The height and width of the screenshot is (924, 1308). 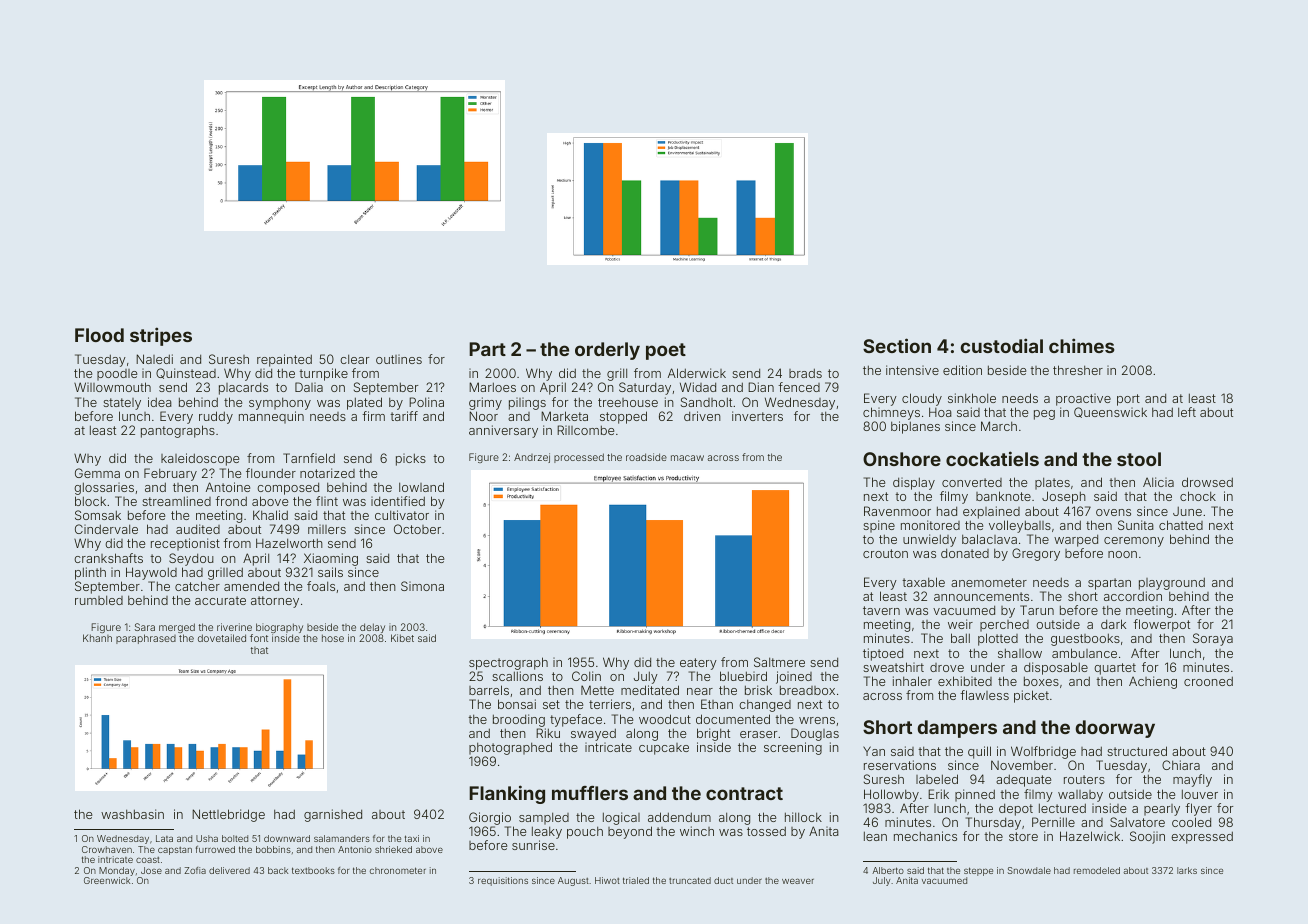 What do you see at coordinates (912, 681) in the screenshot?
I see `inhaler` at bounding box center [912, 681].
